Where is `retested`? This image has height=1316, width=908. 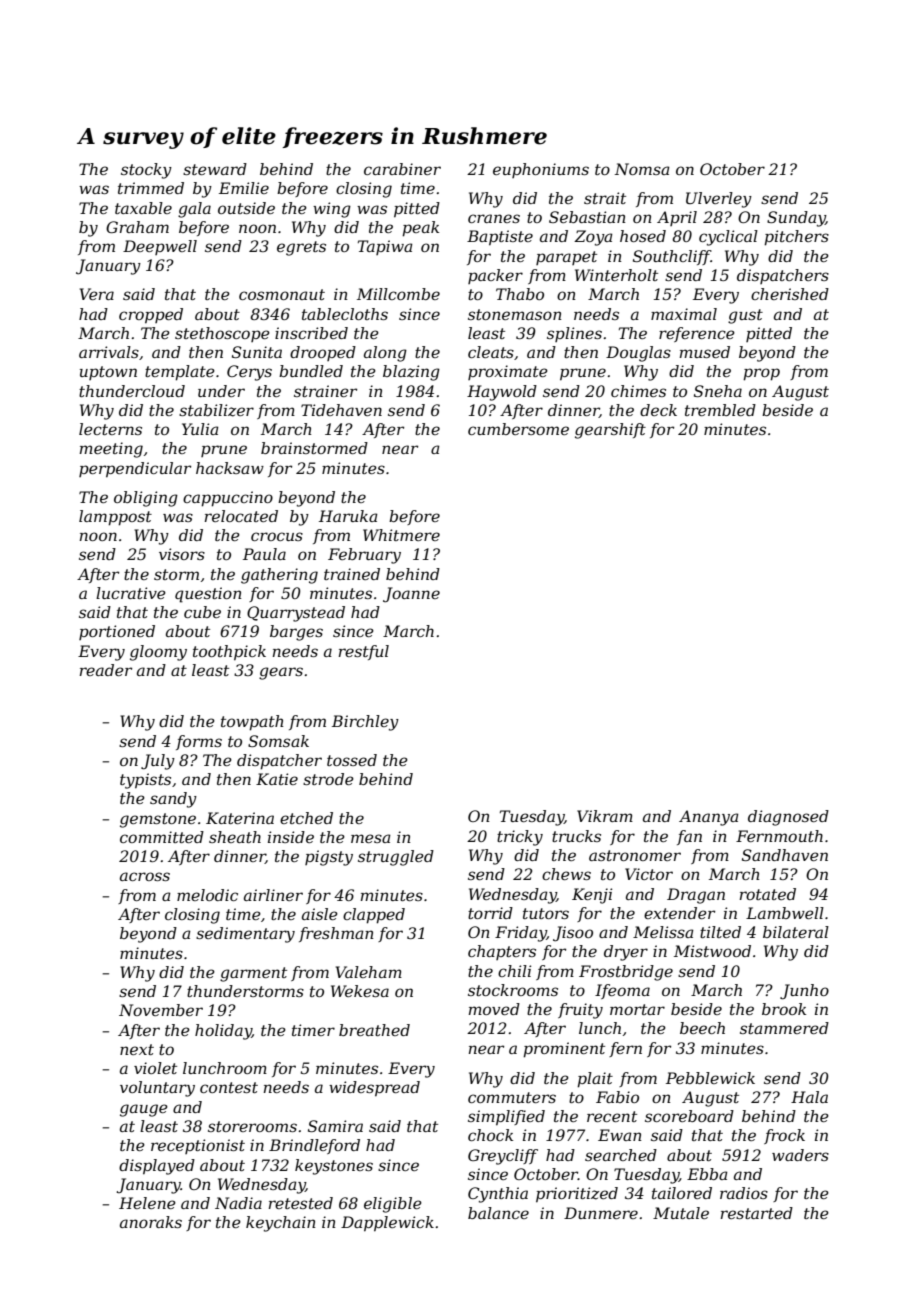 retested is located at coordinates (301, 1203).
